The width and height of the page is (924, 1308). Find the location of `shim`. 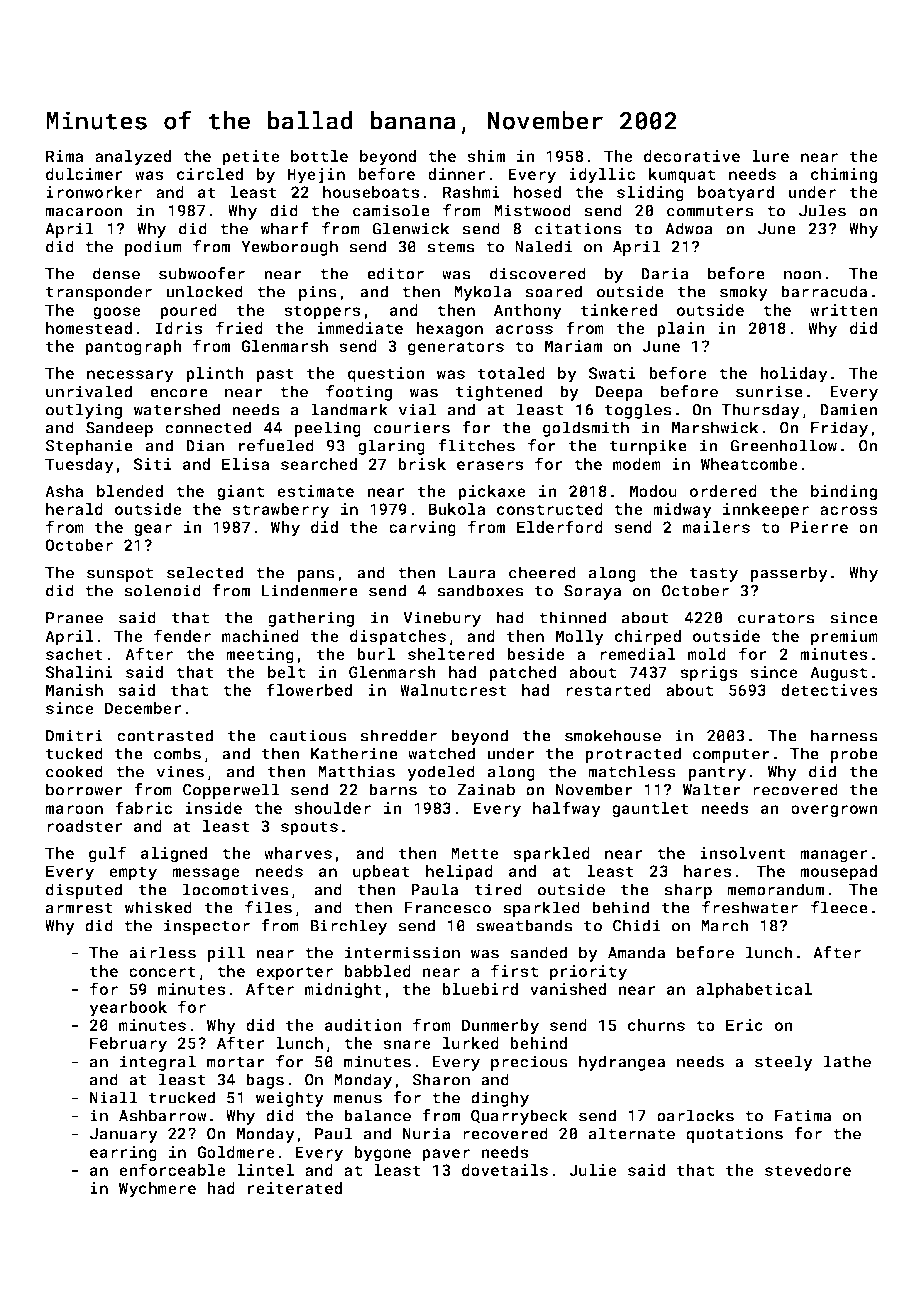

shim is located at coordinates (486, 156).
